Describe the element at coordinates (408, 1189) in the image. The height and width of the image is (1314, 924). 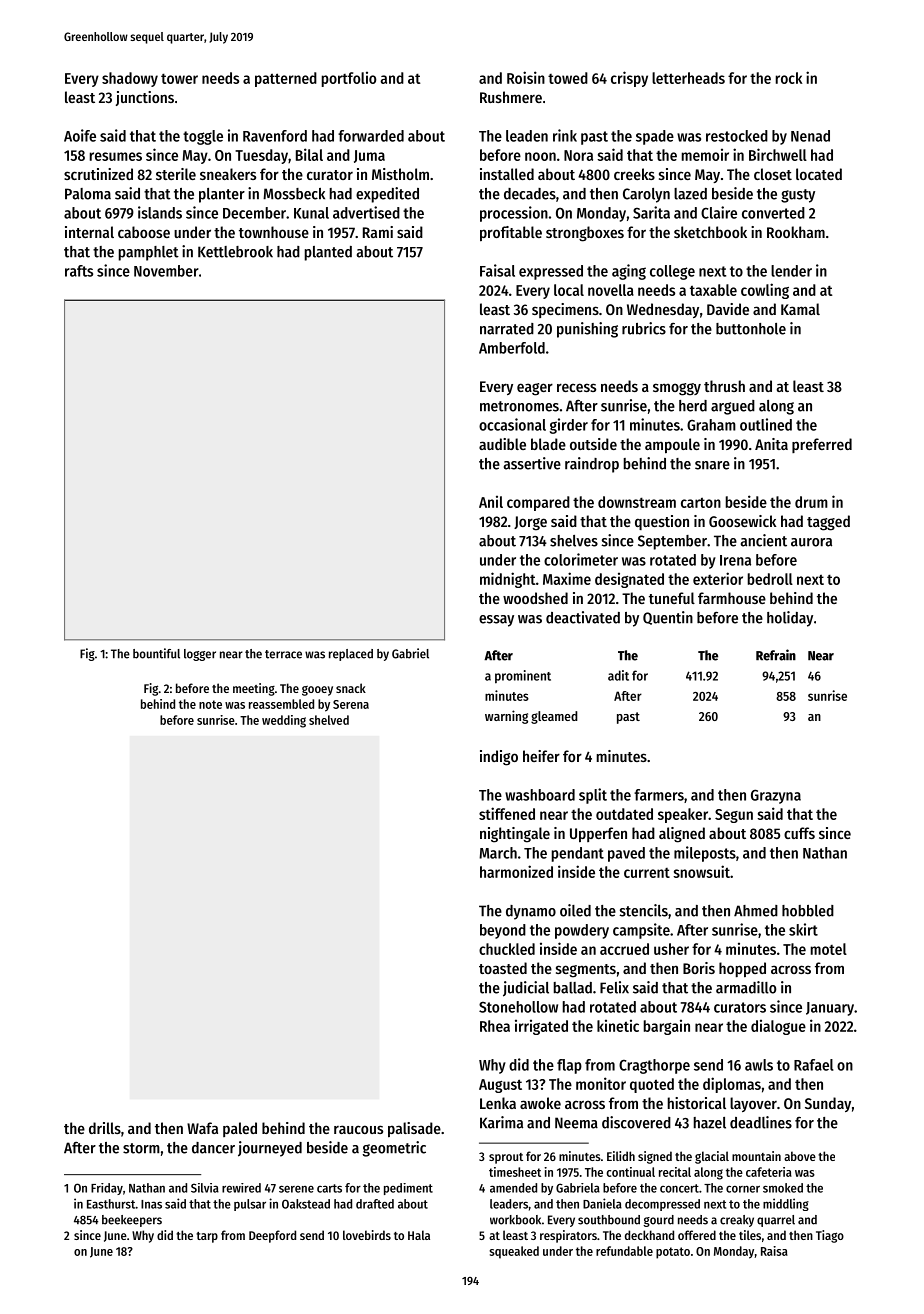
I see `pediment` at that location.
